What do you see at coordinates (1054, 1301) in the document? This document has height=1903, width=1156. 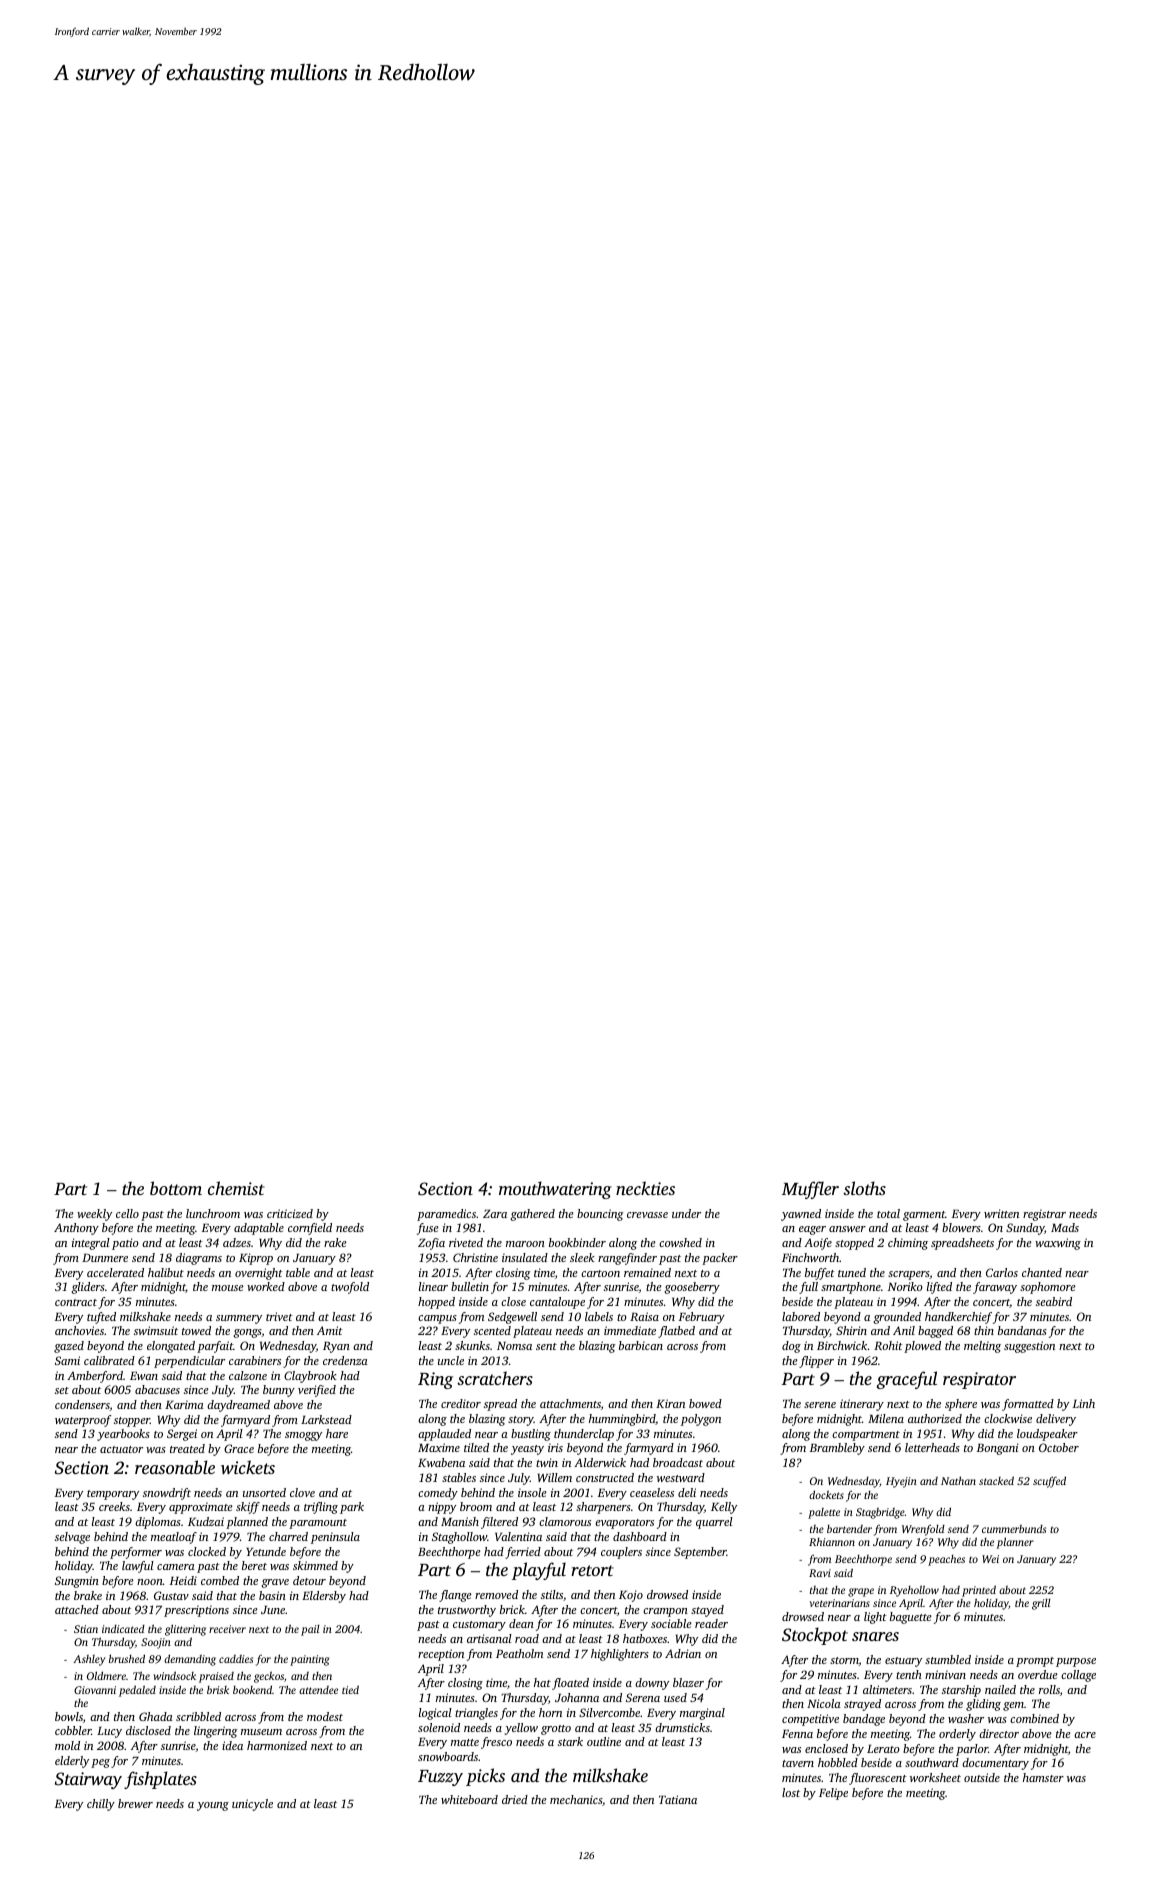 I see `seabird` at bounding box center [1054, 1301].
